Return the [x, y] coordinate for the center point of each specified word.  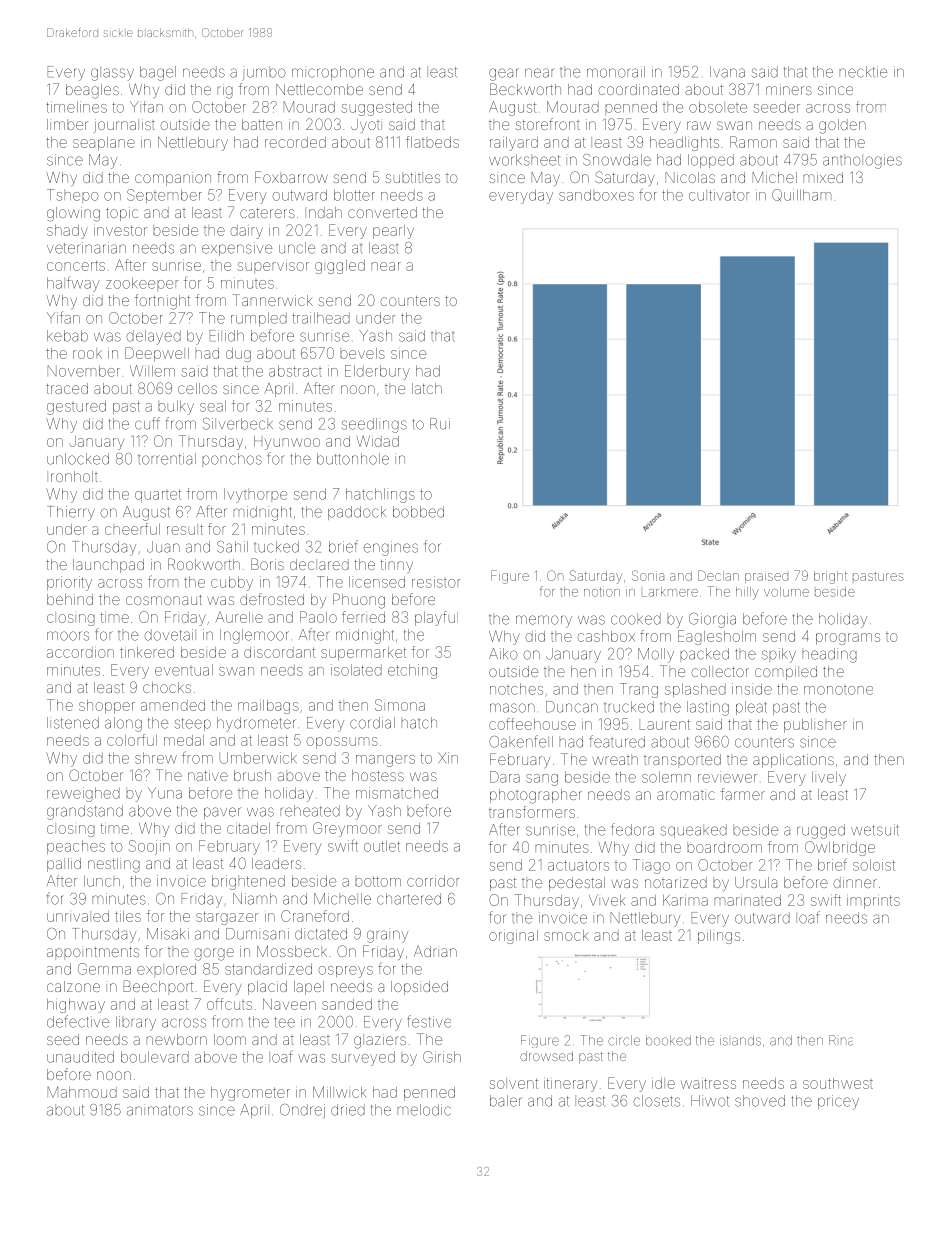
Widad [378, 441]
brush [252, 775]
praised [766, 578]
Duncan [572, 707]
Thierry [71, 513]
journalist [124, 126]
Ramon [753, 142]
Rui [440, 424]
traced [67, 388]
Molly [656, 655]
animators [160, 1110]
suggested [377, 108]
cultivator [719, 195]
